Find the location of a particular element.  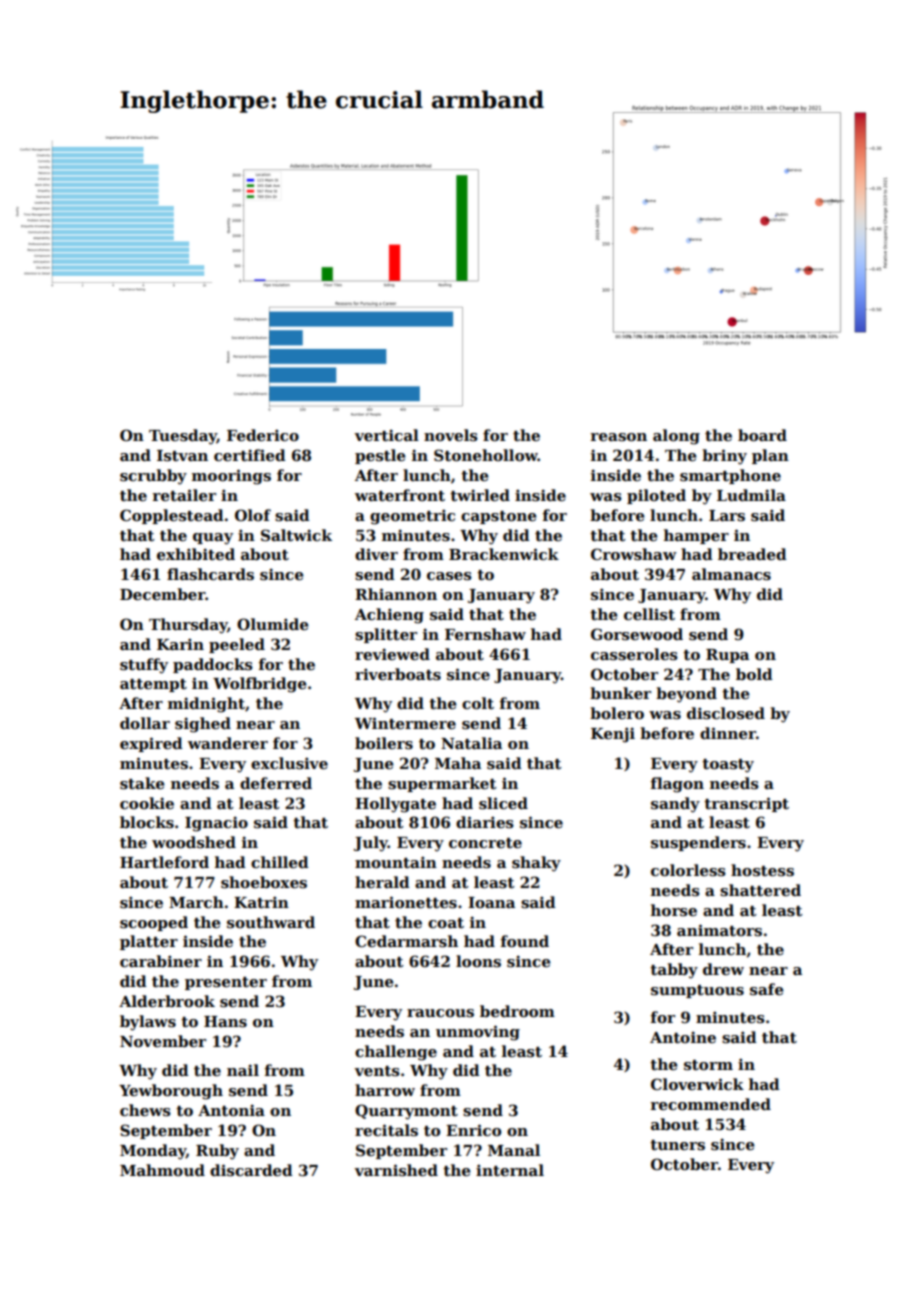

breaded is located at coordinates (752, 554).
